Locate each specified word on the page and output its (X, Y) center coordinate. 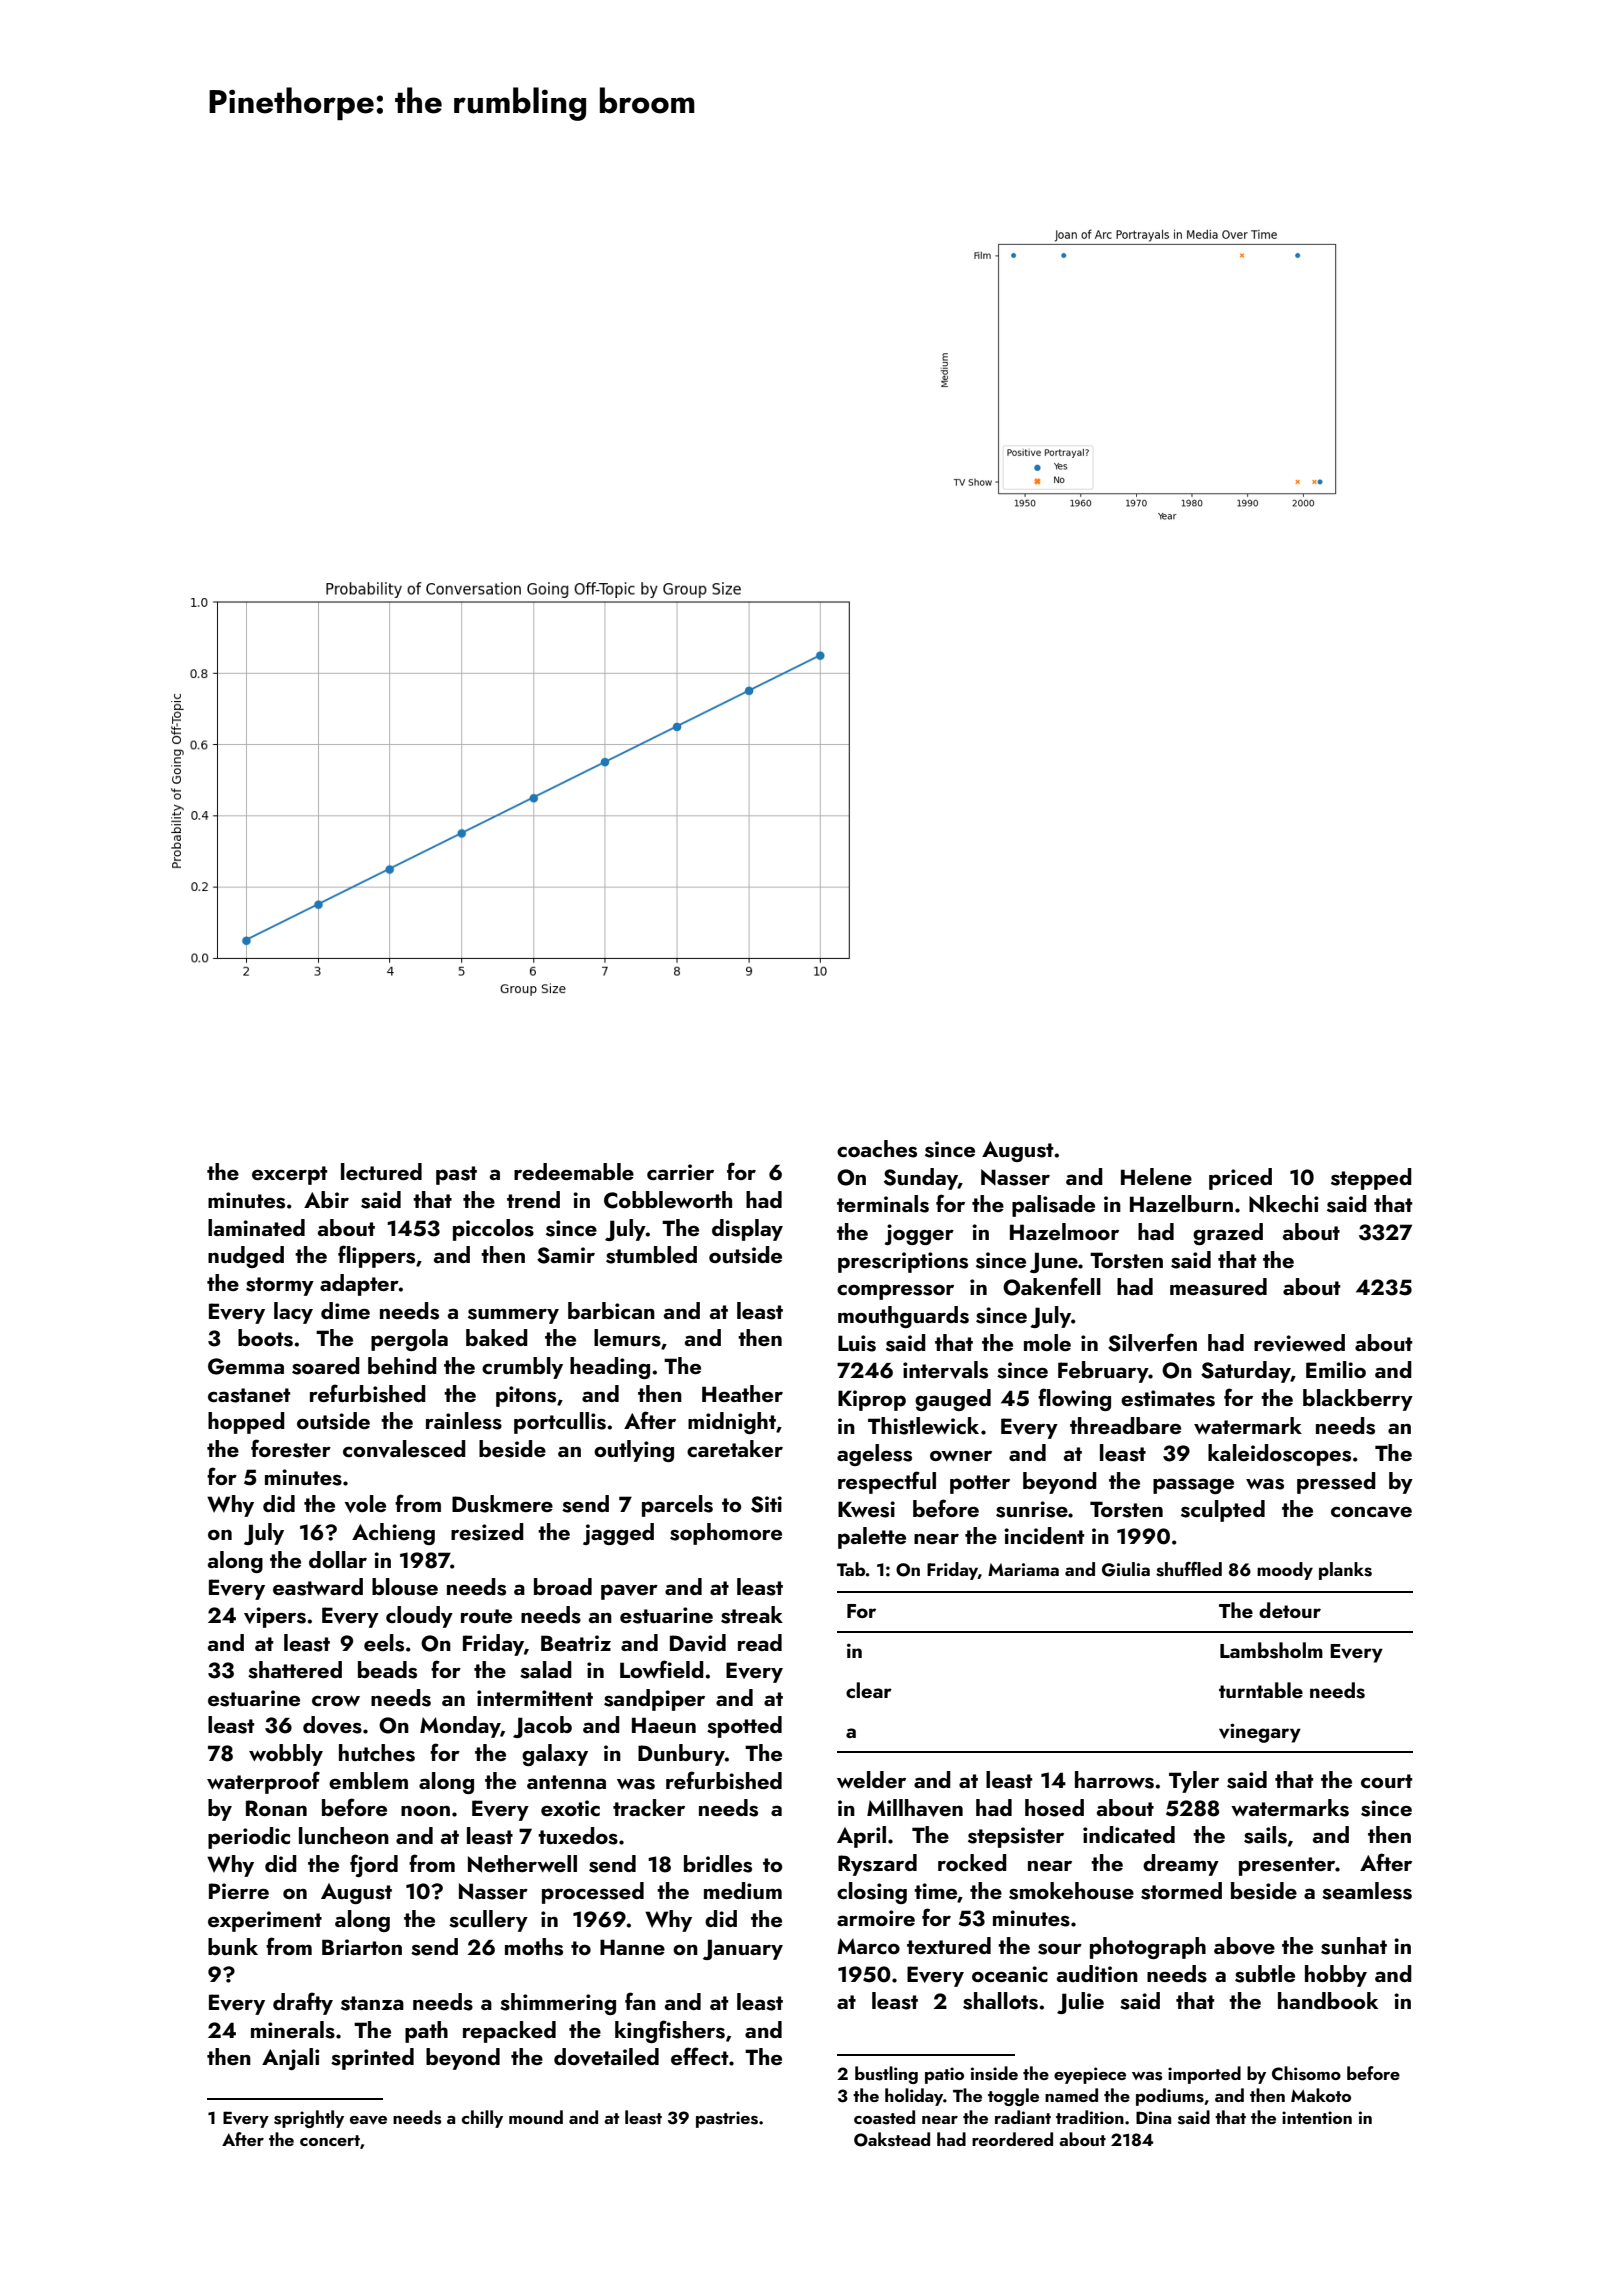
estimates (1168, 1398)
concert (330, 2140)
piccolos (493, 1230)
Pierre (239, 1891)
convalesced (404, 1449)
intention (1317, 2117)
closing (872, 1893)
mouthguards (903, 1317)
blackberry (1358, 1400)
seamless (1367, 1891)
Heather (742, 1393)
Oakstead (892, 2139)
